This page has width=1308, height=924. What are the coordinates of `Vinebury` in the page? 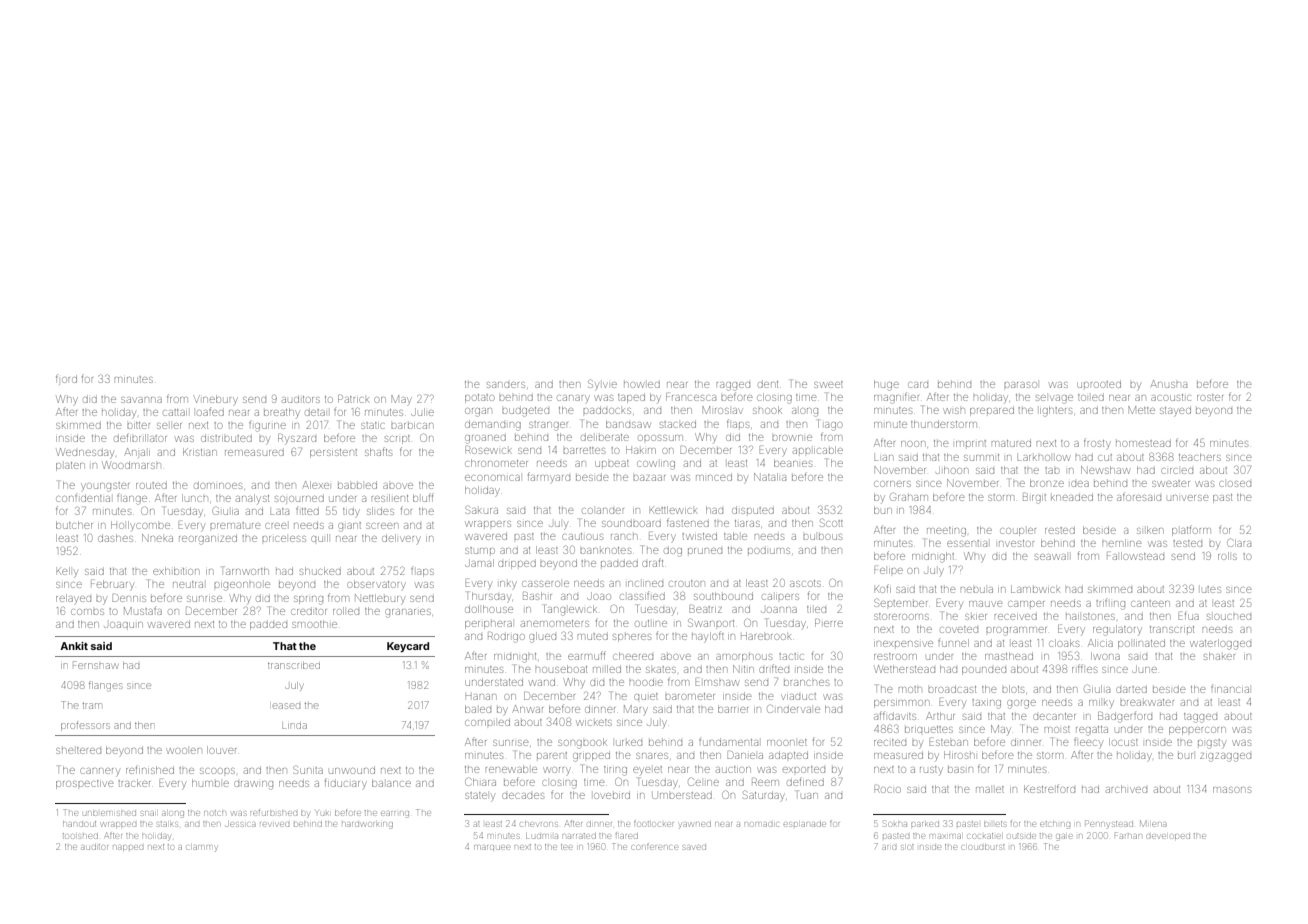 It's located at (216, 400).
